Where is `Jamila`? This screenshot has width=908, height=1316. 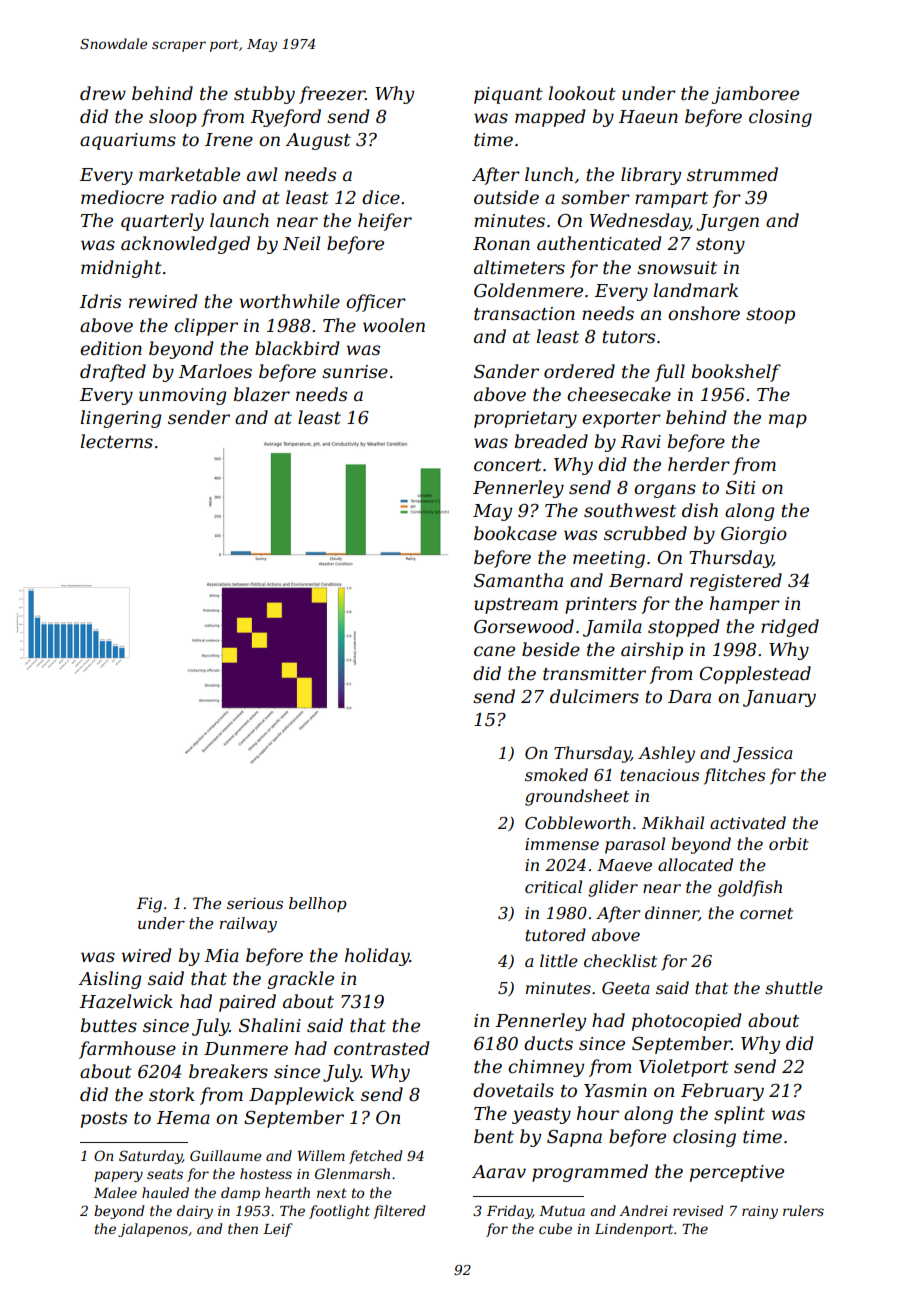 Jamila is located at coordinates (612, 628).
